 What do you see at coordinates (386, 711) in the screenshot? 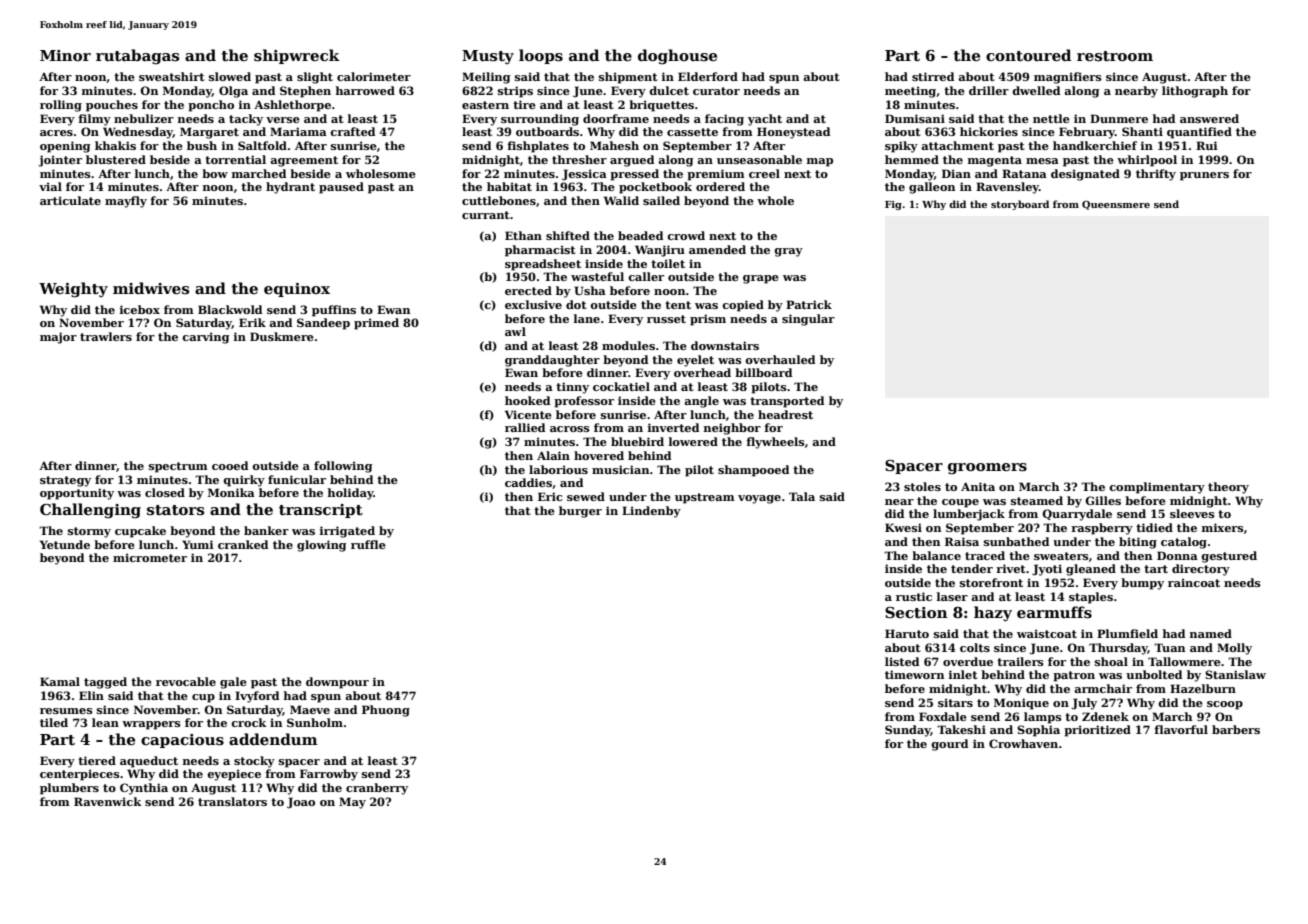
I see `Phuong` at bounding box center [386, 711].
